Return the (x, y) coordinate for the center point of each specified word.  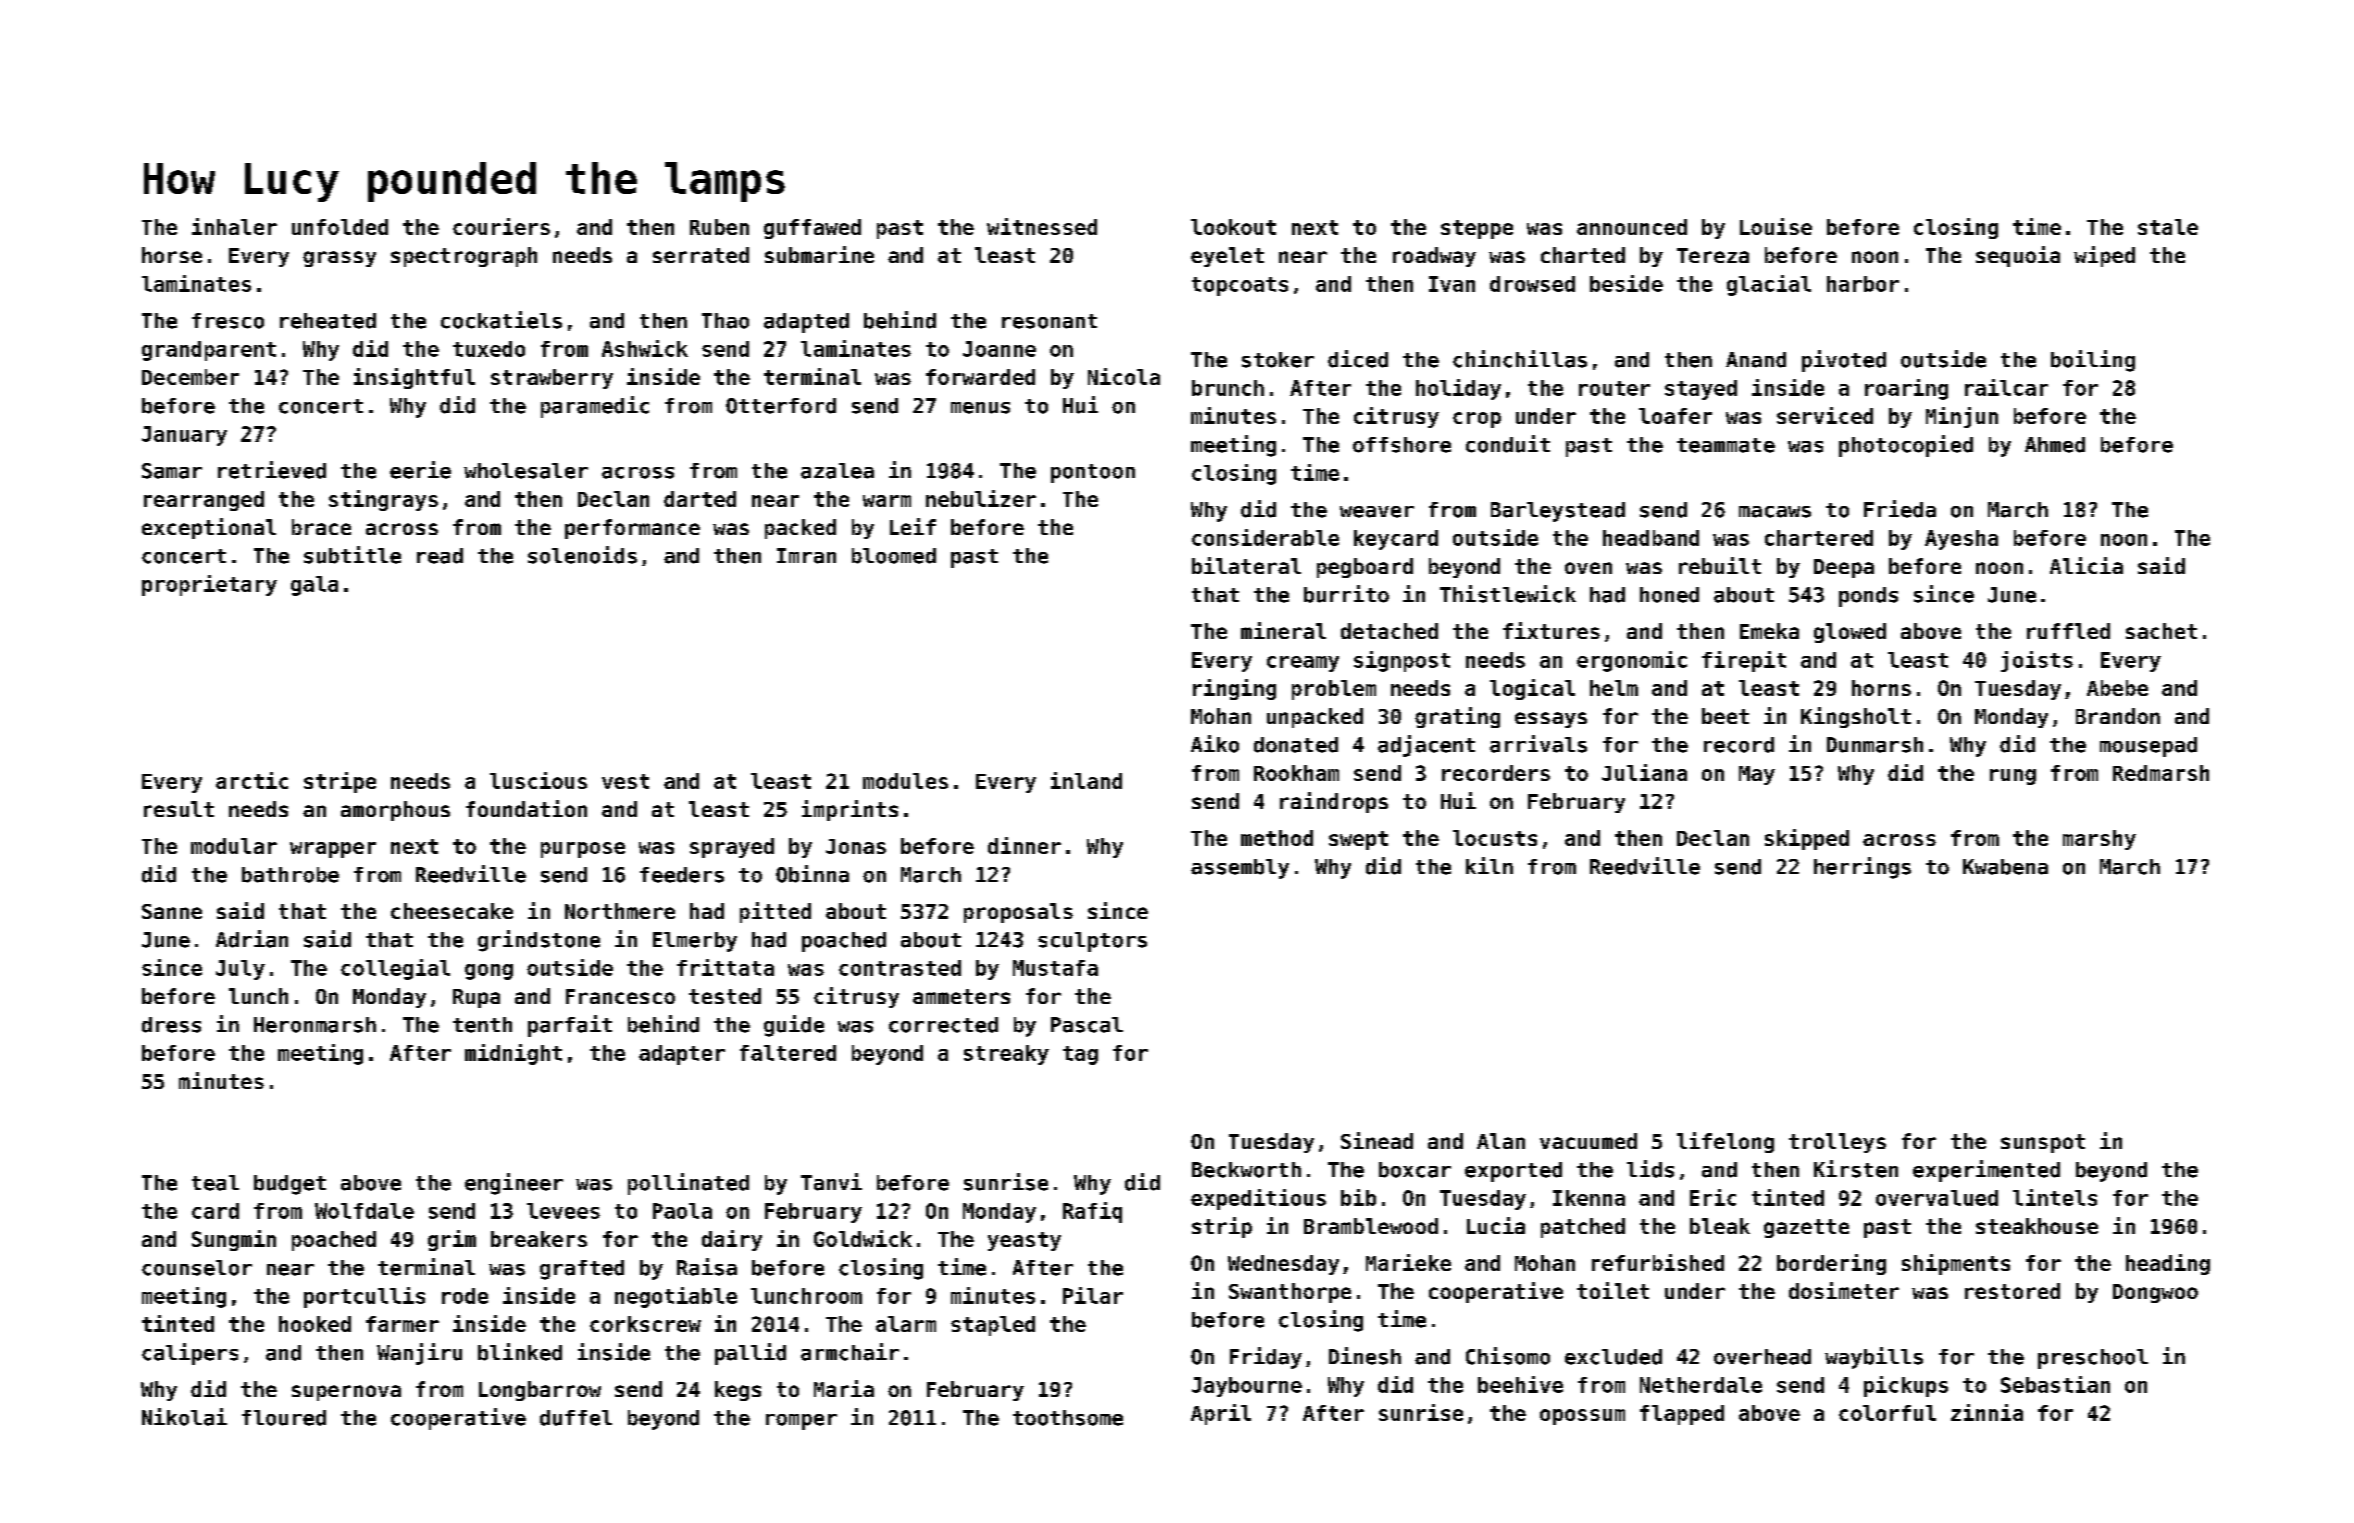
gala (314, 586)
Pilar (1093, 1295)
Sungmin (234, 1240)
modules (905, 781)
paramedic (595, 407)
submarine (819, 254)
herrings (1862, 868)
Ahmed (2055, 445)
